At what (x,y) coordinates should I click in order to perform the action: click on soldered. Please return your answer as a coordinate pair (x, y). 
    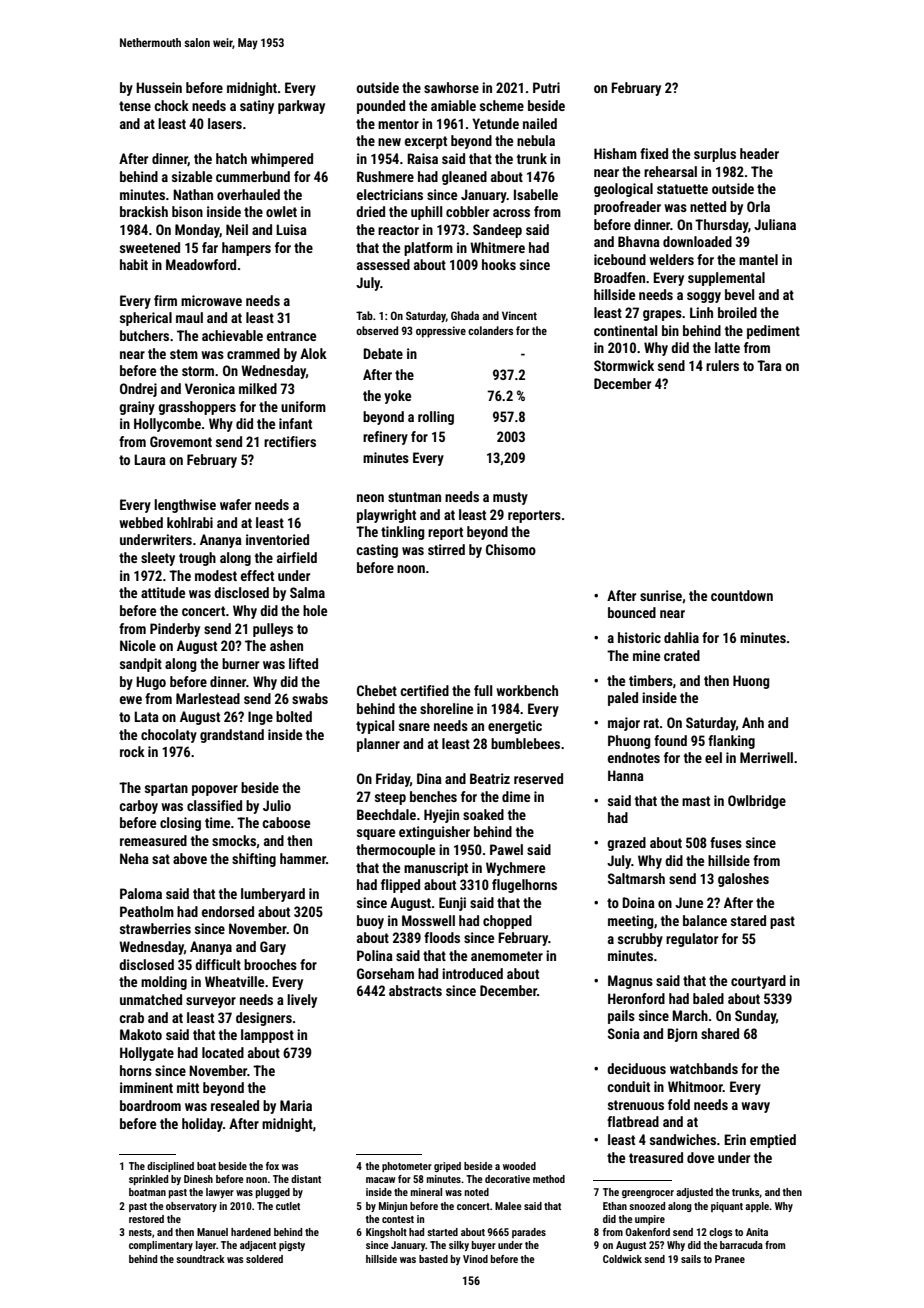
    Looking at the image, I should click on (264, 1259).
